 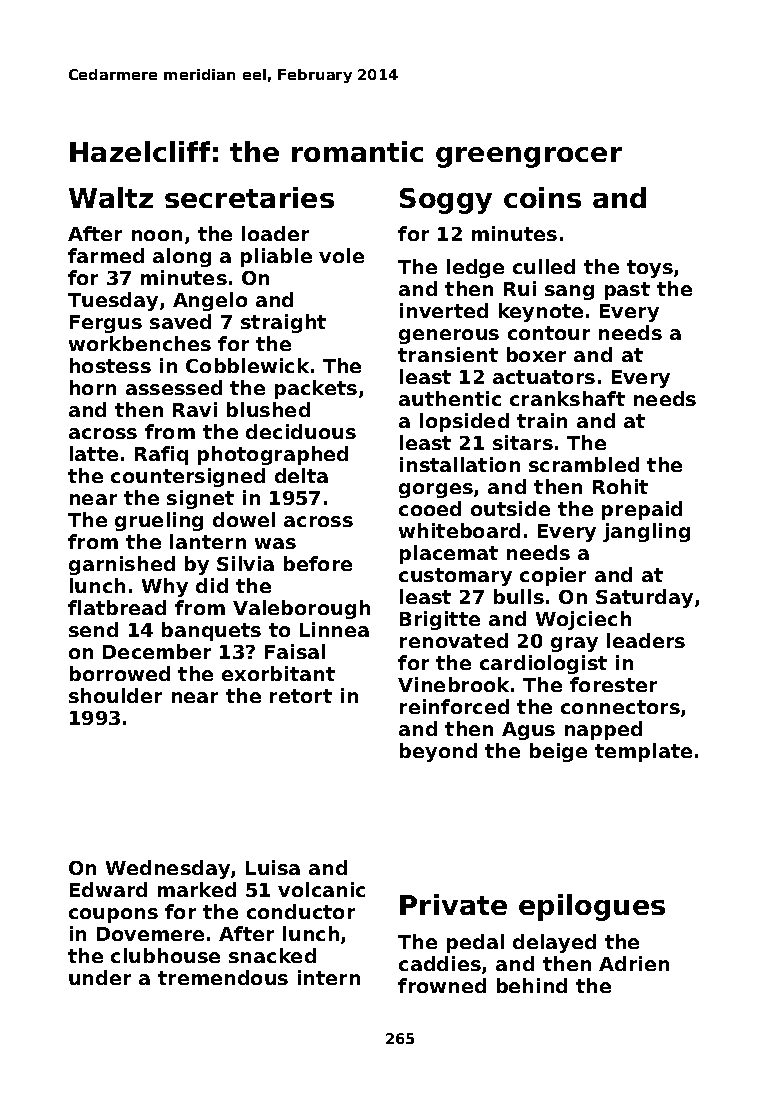 What do you see at coordinates (542, 197) in the page?
I see `coins` at bounding box center [542, 197].
